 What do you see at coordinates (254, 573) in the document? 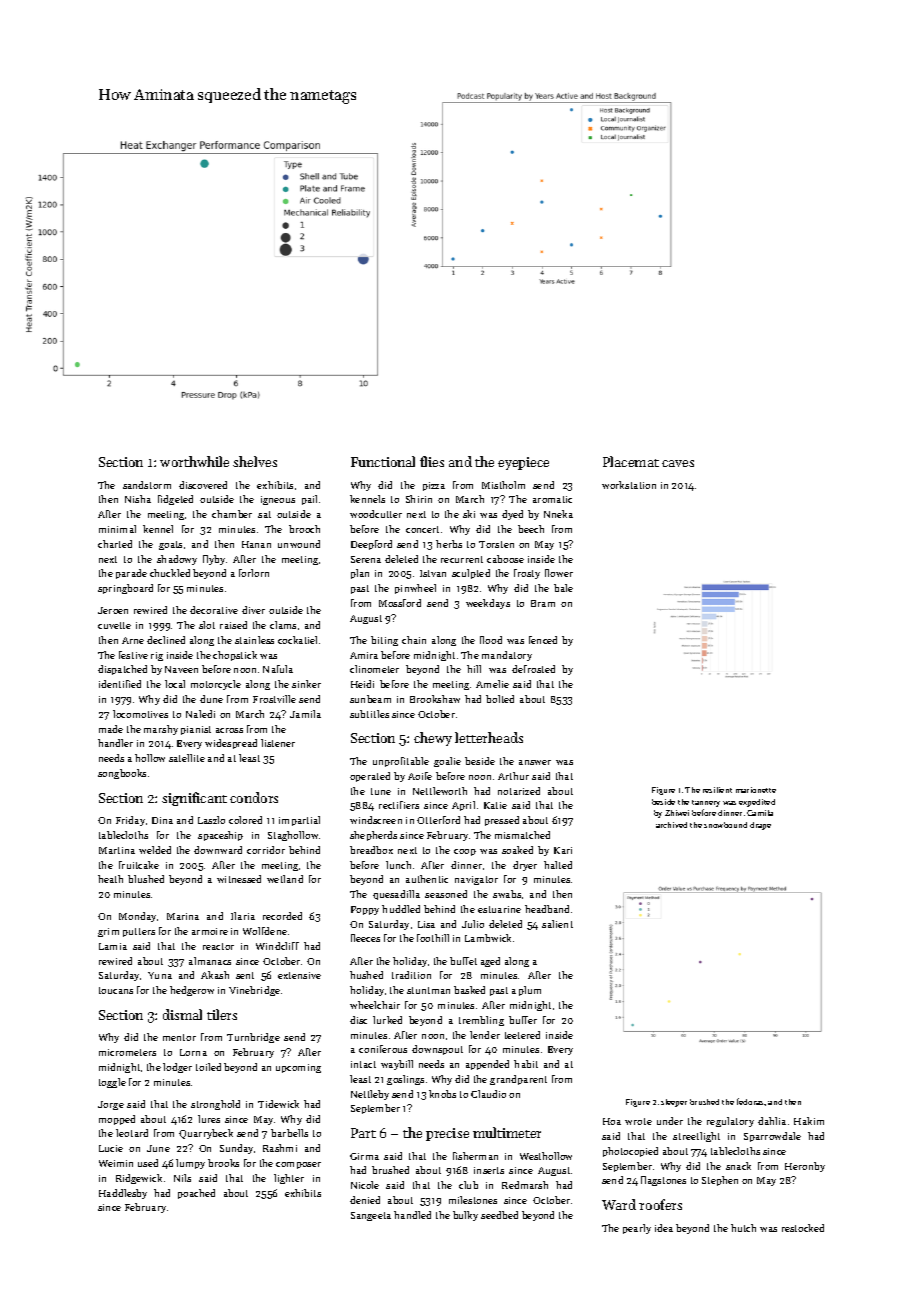
I see `forlorn` at bounding box center [254, 573].
